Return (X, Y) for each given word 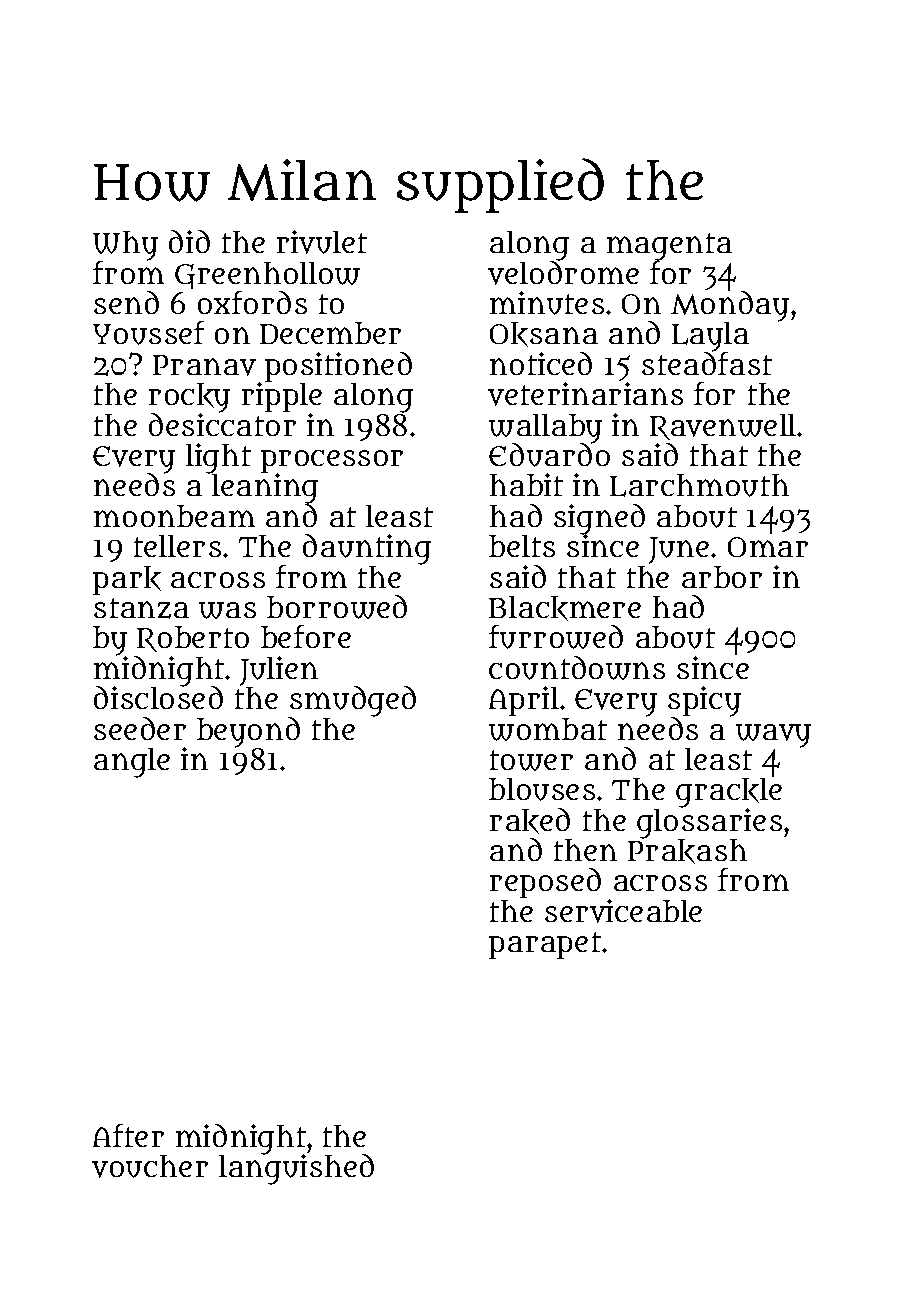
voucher (150, 1166)
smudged (353, 701)
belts (522, 546)
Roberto (193, 639)
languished (296, 1169)
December (330, 333)
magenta (669, 247)
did (189, 241)
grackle (729, 793)
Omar (768, 547)
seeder (140, 728)
